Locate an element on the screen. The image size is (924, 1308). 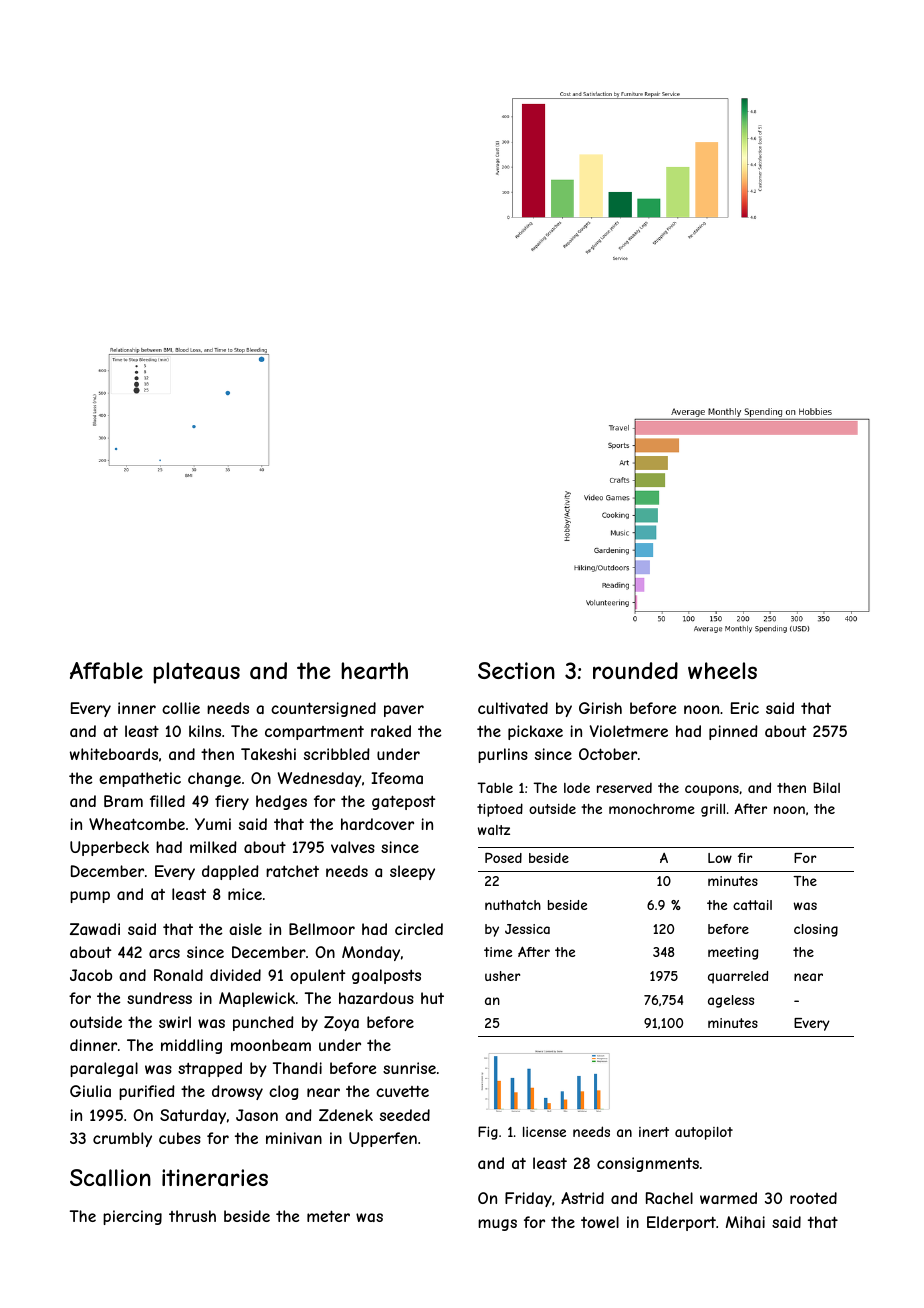
Bilal is located at coordinates (826, 787).
